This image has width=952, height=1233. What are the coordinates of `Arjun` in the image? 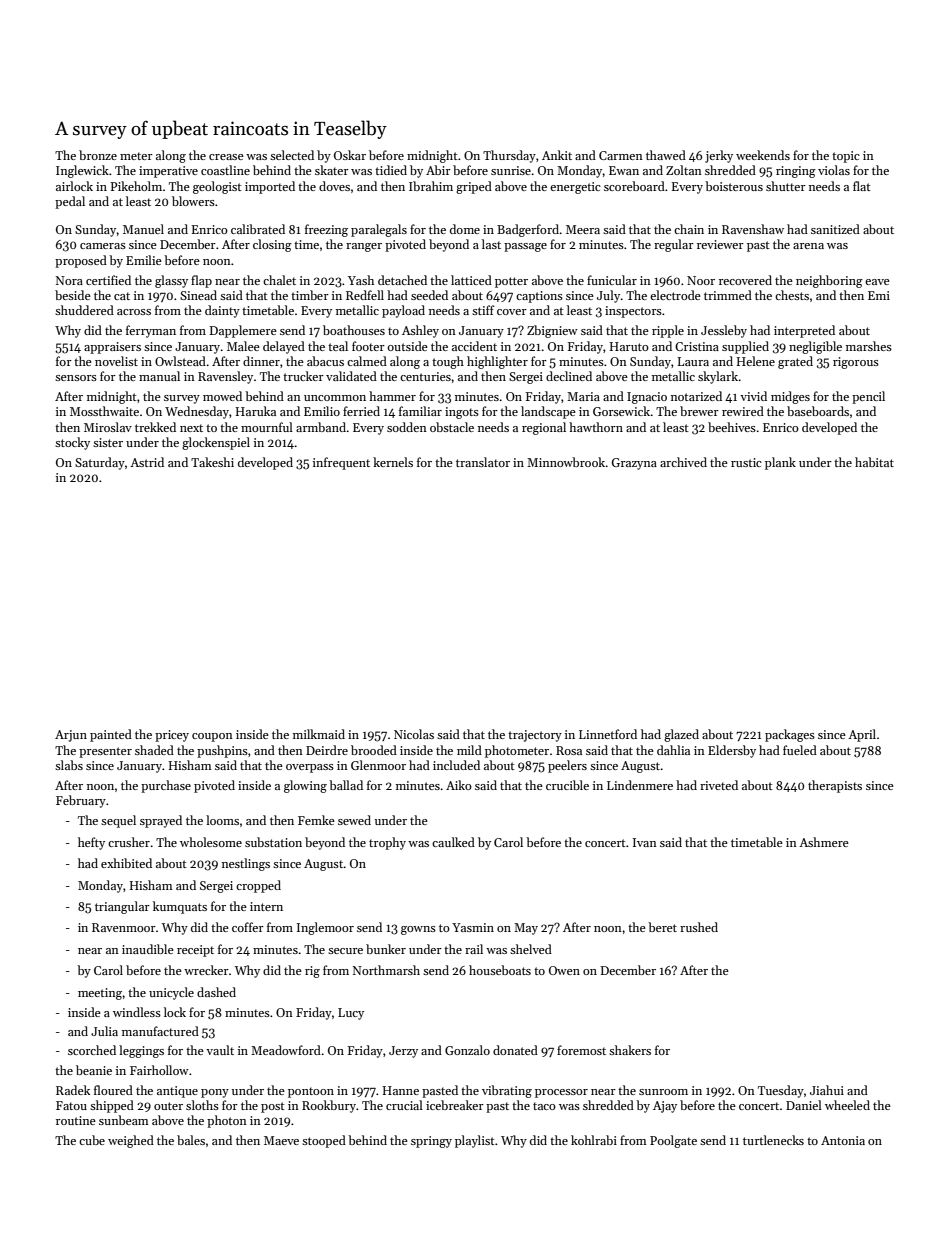 It's located at (71, 736).
